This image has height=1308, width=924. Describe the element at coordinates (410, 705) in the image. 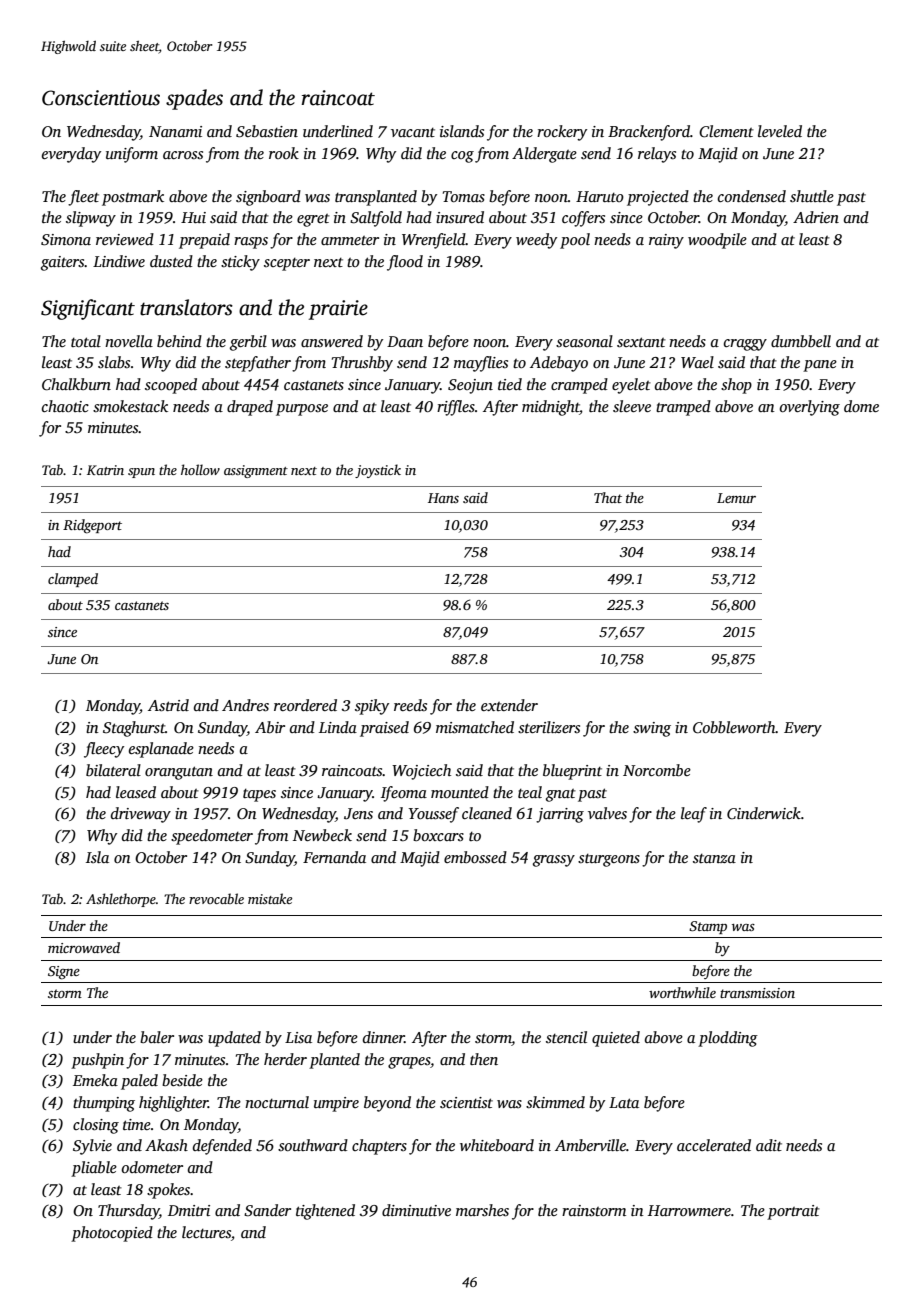

I see `reeds` at that location.
